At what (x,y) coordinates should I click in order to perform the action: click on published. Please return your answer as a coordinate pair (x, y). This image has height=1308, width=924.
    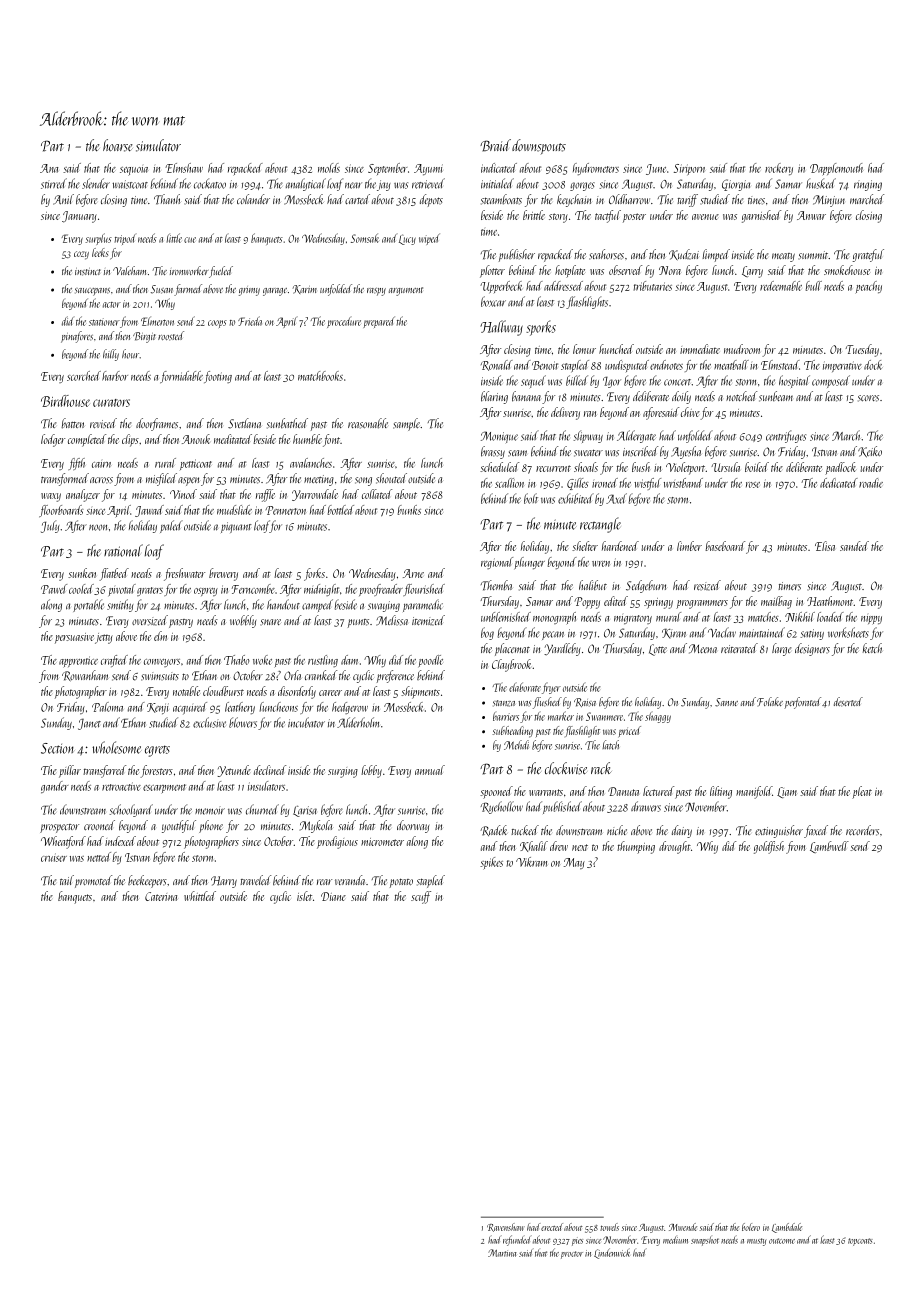
    Looking at the image, I should click on (562, 807).
